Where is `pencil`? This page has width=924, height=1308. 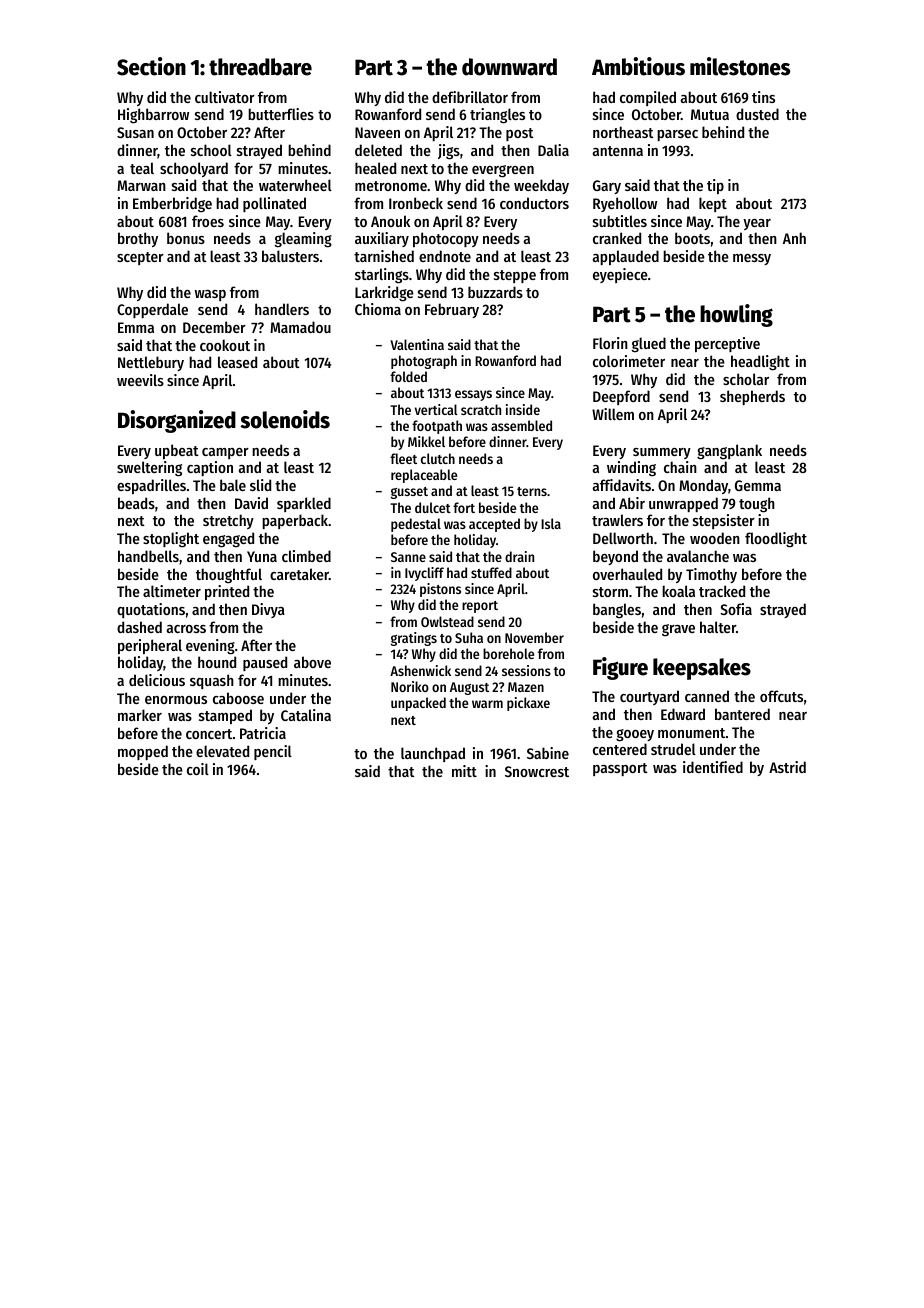 pencil is located at coordinates (273, 752).
